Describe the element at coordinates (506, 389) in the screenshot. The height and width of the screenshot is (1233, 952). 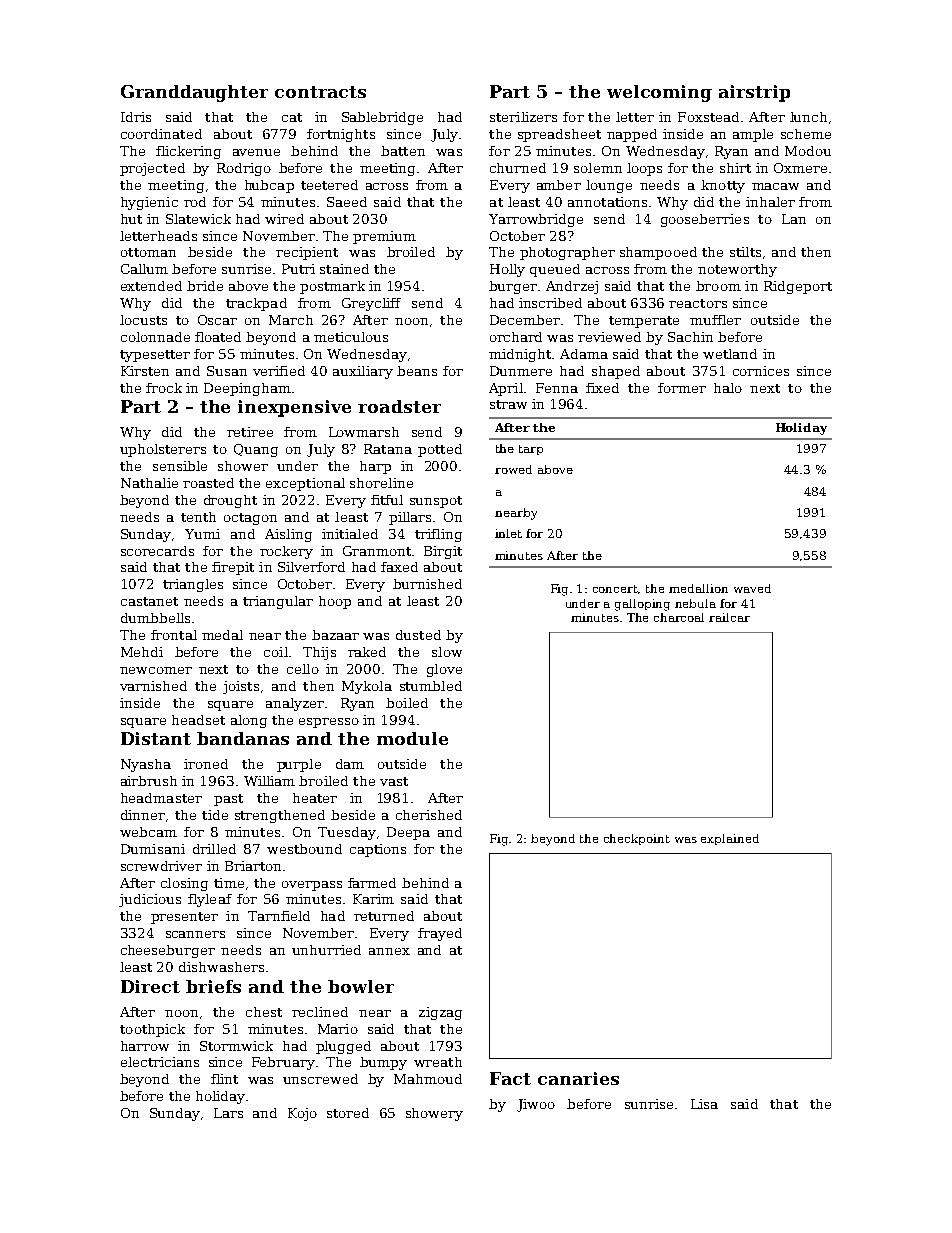
I see `April` at that location.
